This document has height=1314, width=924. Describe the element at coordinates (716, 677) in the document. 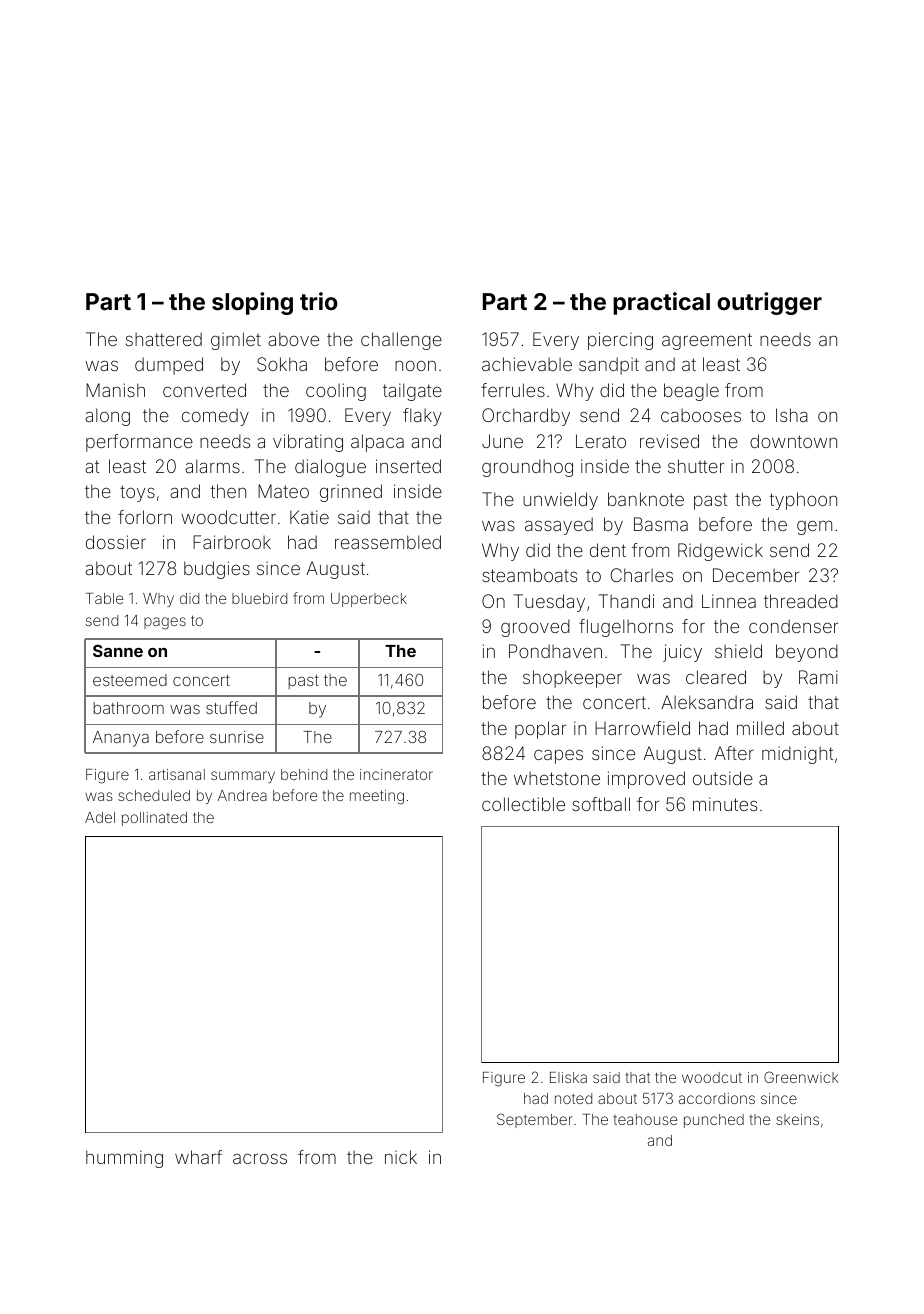

I see `cleared` at that location.
